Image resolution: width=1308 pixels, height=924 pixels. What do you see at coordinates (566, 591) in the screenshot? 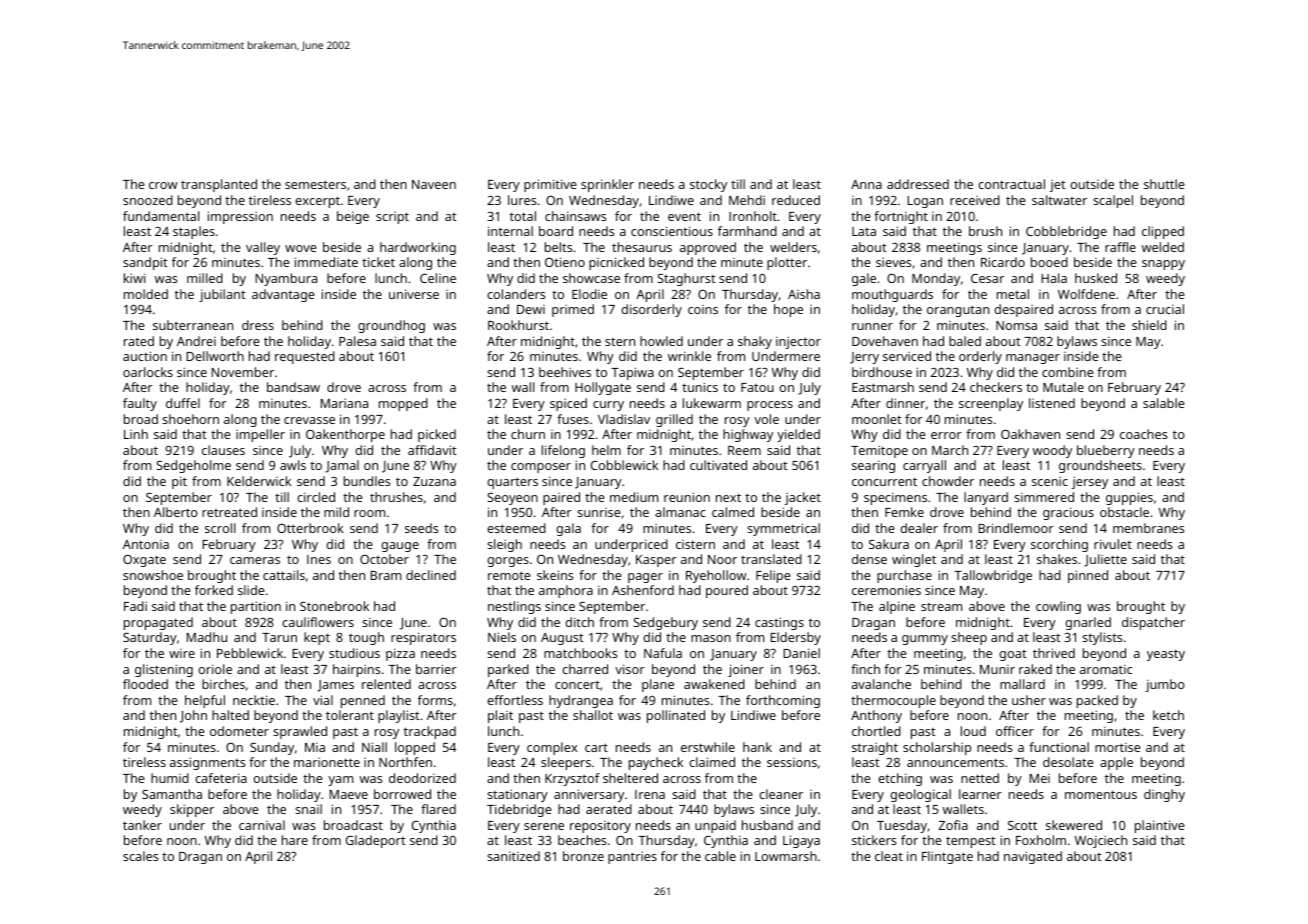
I see `amphora` at bounding box center [566, 591].
